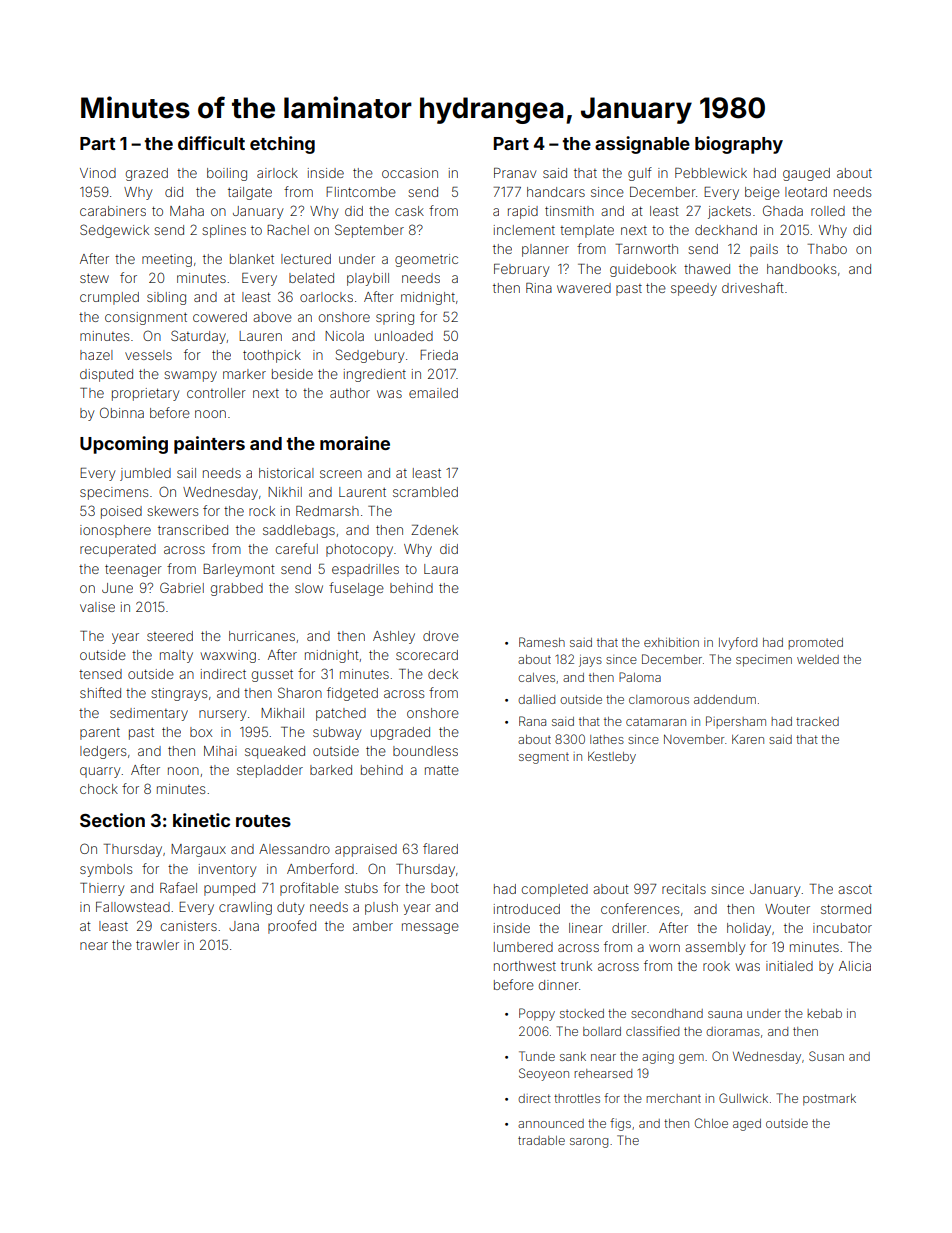 The image size is (952, 1233). What do you see at coordinates (806, 192) in the screenshot?
I see `leotard` at bounding box center [806, 192].
